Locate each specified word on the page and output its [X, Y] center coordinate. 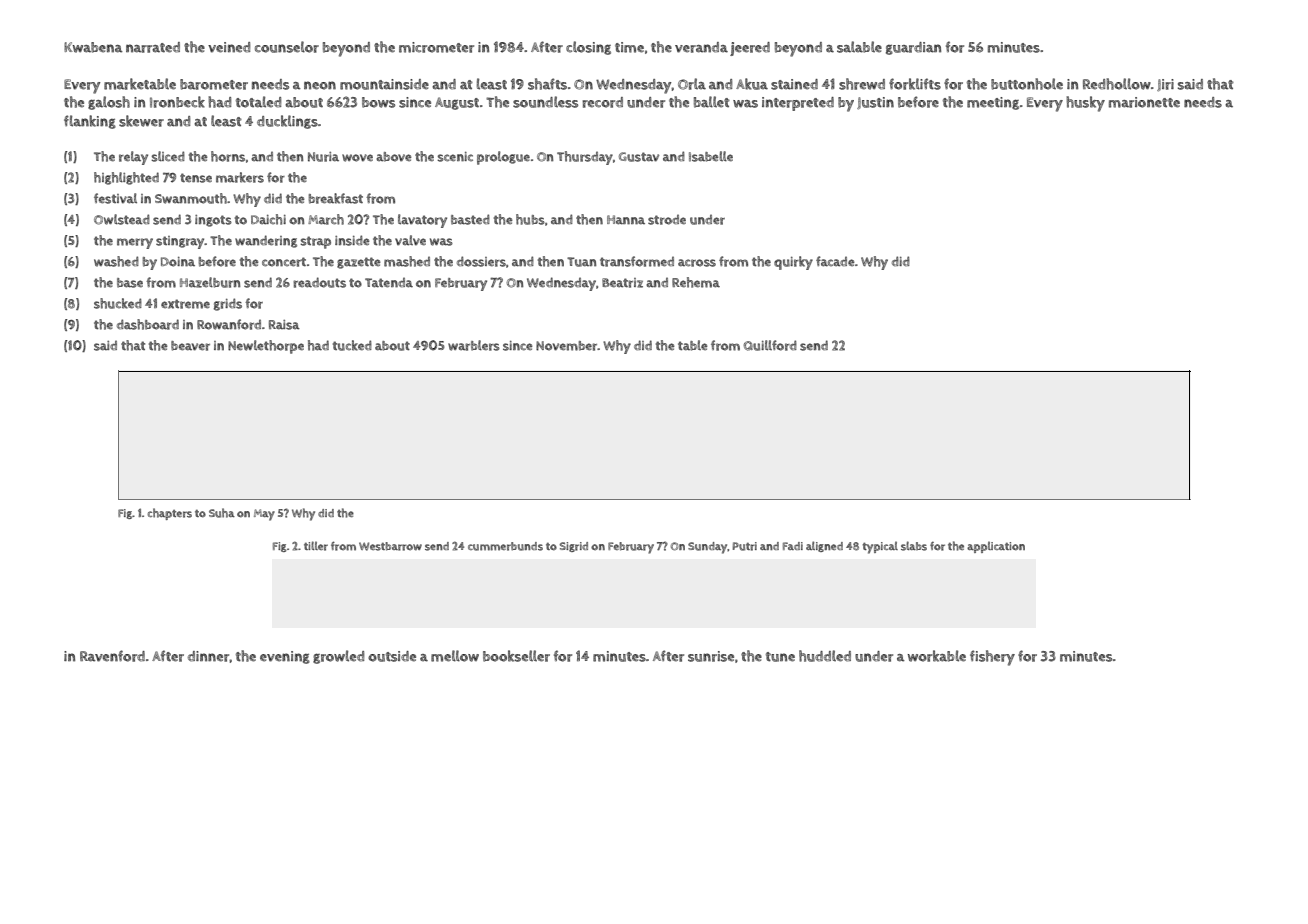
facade [835, 261]
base [130, 283]
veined [229, 47]
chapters [170, 514]
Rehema [696, 282]
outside [392, 656]
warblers [474, 345]
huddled [825, 656]
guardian [913, 48]
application [996, 547]
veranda [701, 47]
